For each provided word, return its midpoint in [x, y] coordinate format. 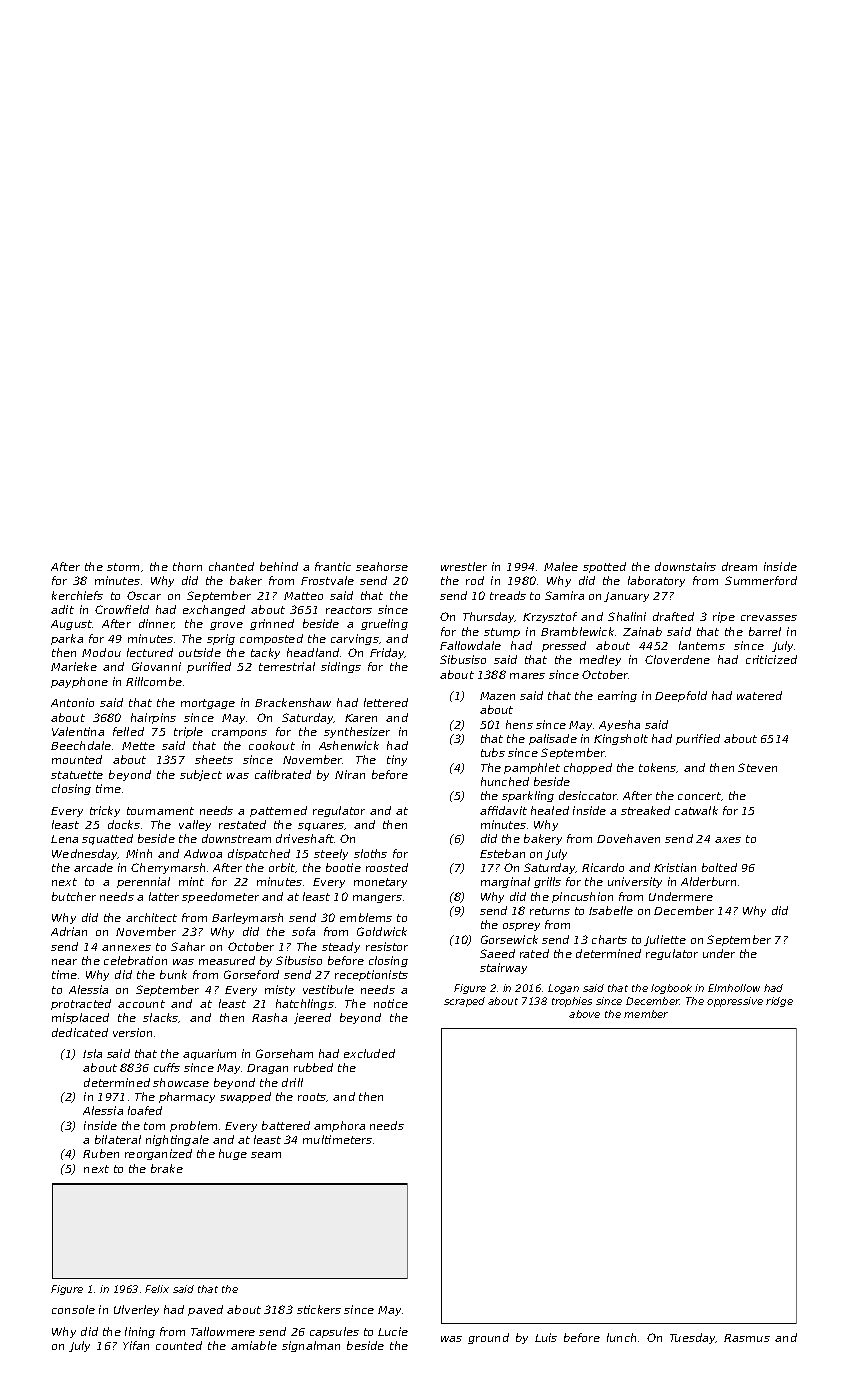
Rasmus [747, 1338]
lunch [621, 1337]
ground [488, 1338]
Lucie [393, 1331]
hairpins [153, 718]
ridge [779, 1002]
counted [179, 1345]
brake [167, 1168]
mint [191, 881]
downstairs [685, 566]
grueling [384, 624]
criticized [771, 659]
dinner [157, 624]
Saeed [497, 953]
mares [527, 676]
